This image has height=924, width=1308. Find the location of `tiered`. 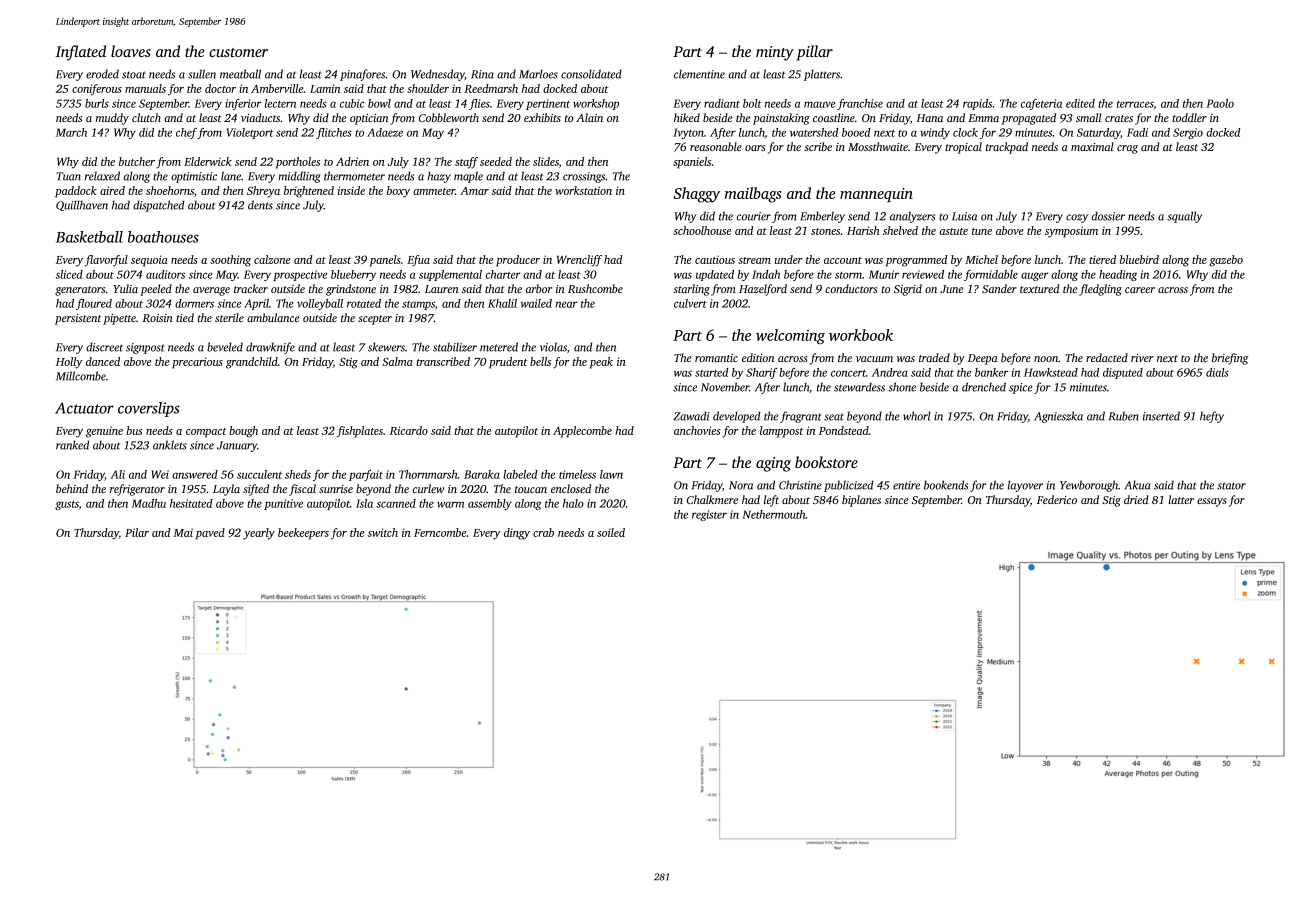

tiered is located at coordinates (1102, 259).
